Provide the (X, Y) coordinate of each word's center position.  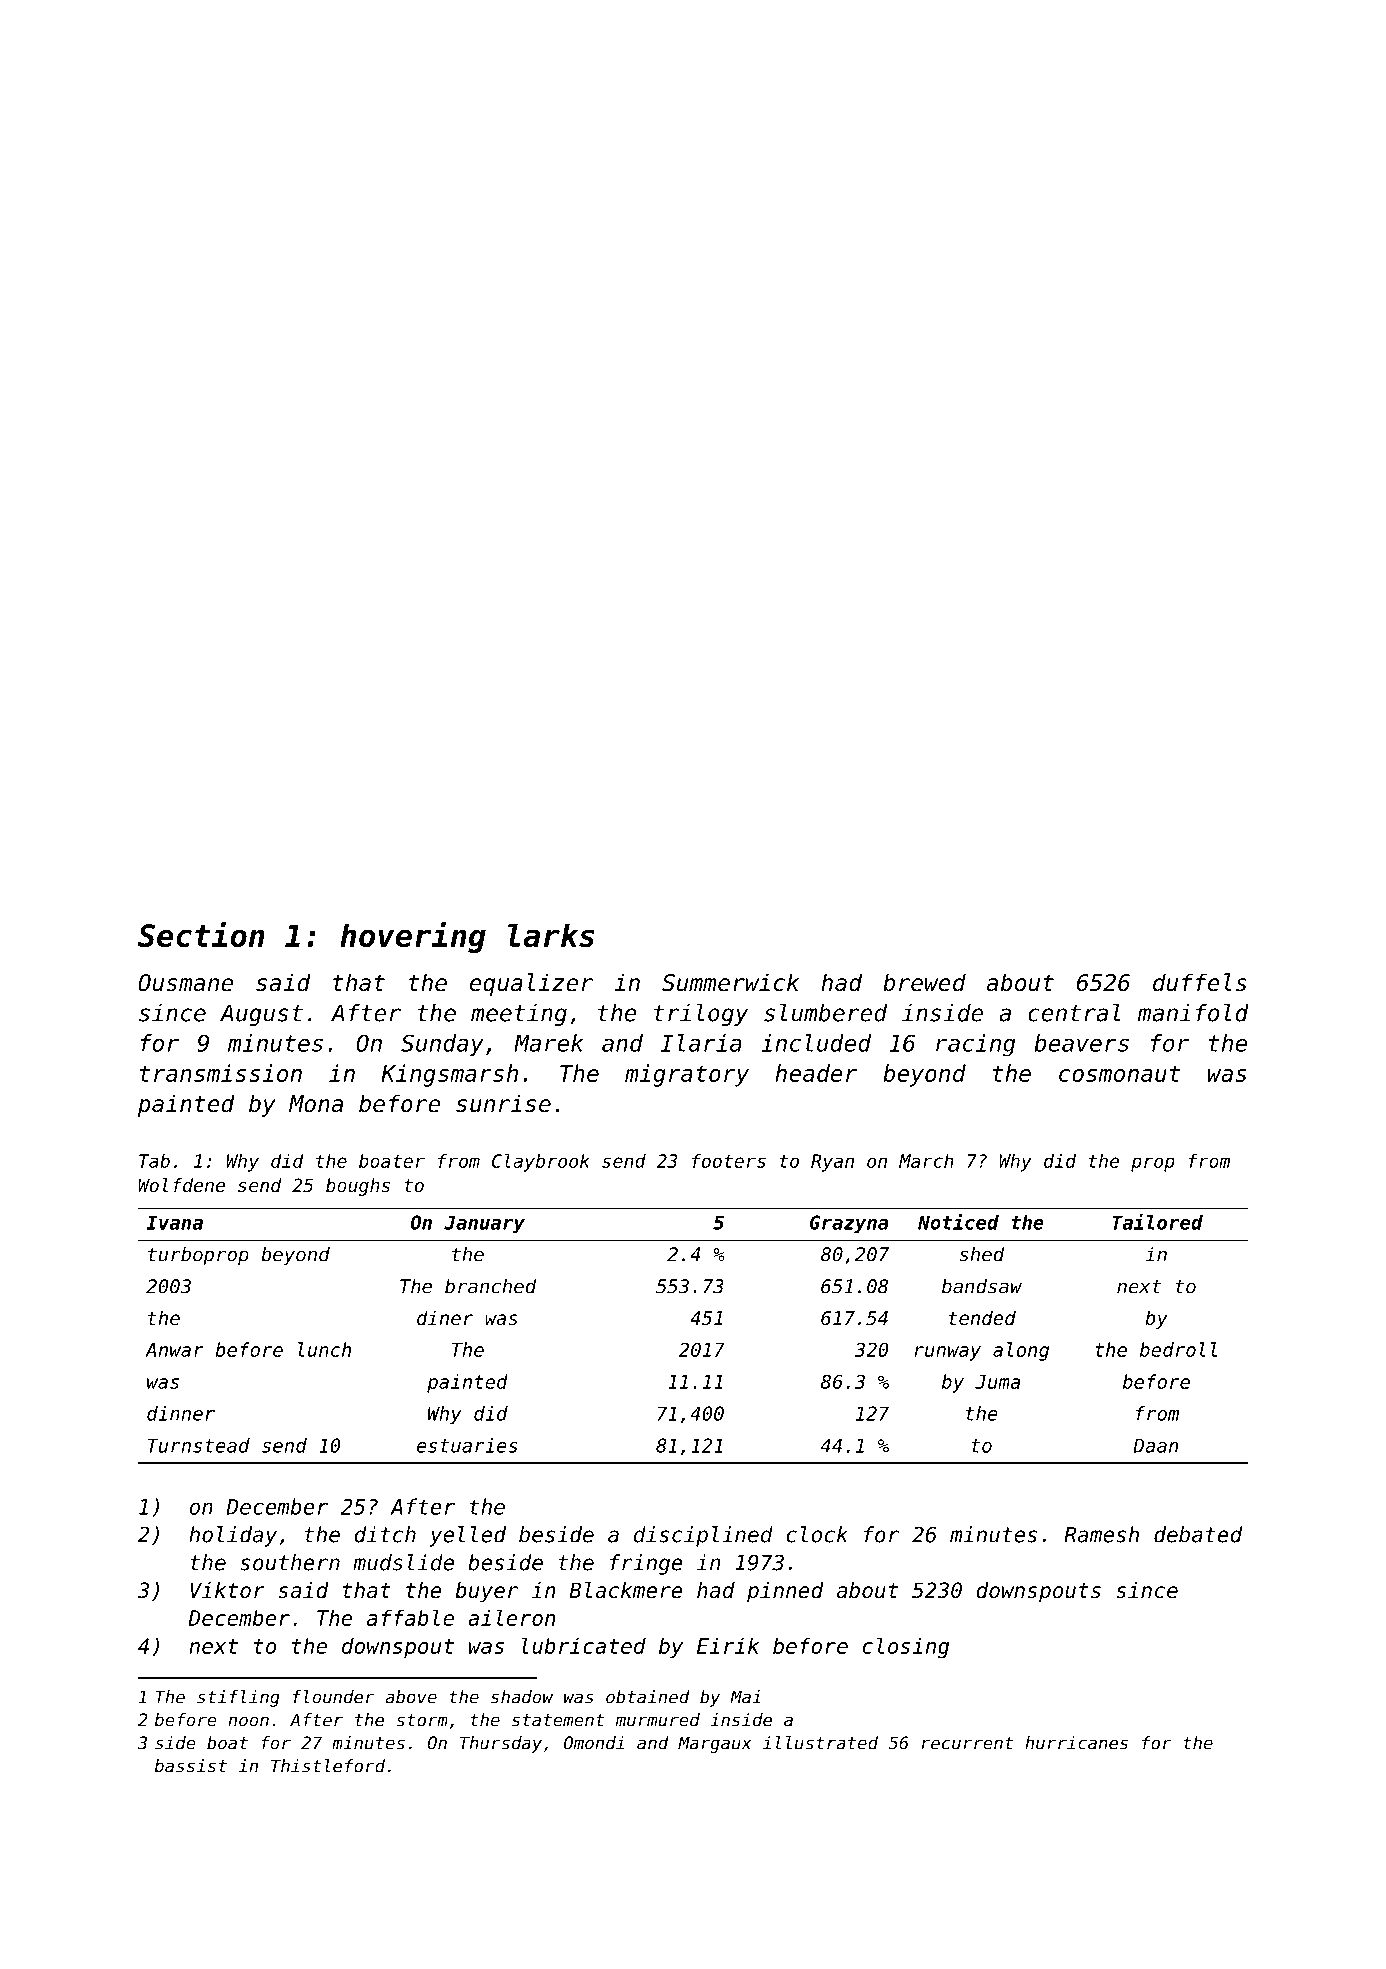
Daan (1155, 1445)
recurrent (967, 1743)
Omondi (594, 1743)
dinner (181, 1413)
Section (201, 934)
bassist (191, 1766)
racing (975, 1045)
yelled (467, 1536)
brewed (924, 982)
